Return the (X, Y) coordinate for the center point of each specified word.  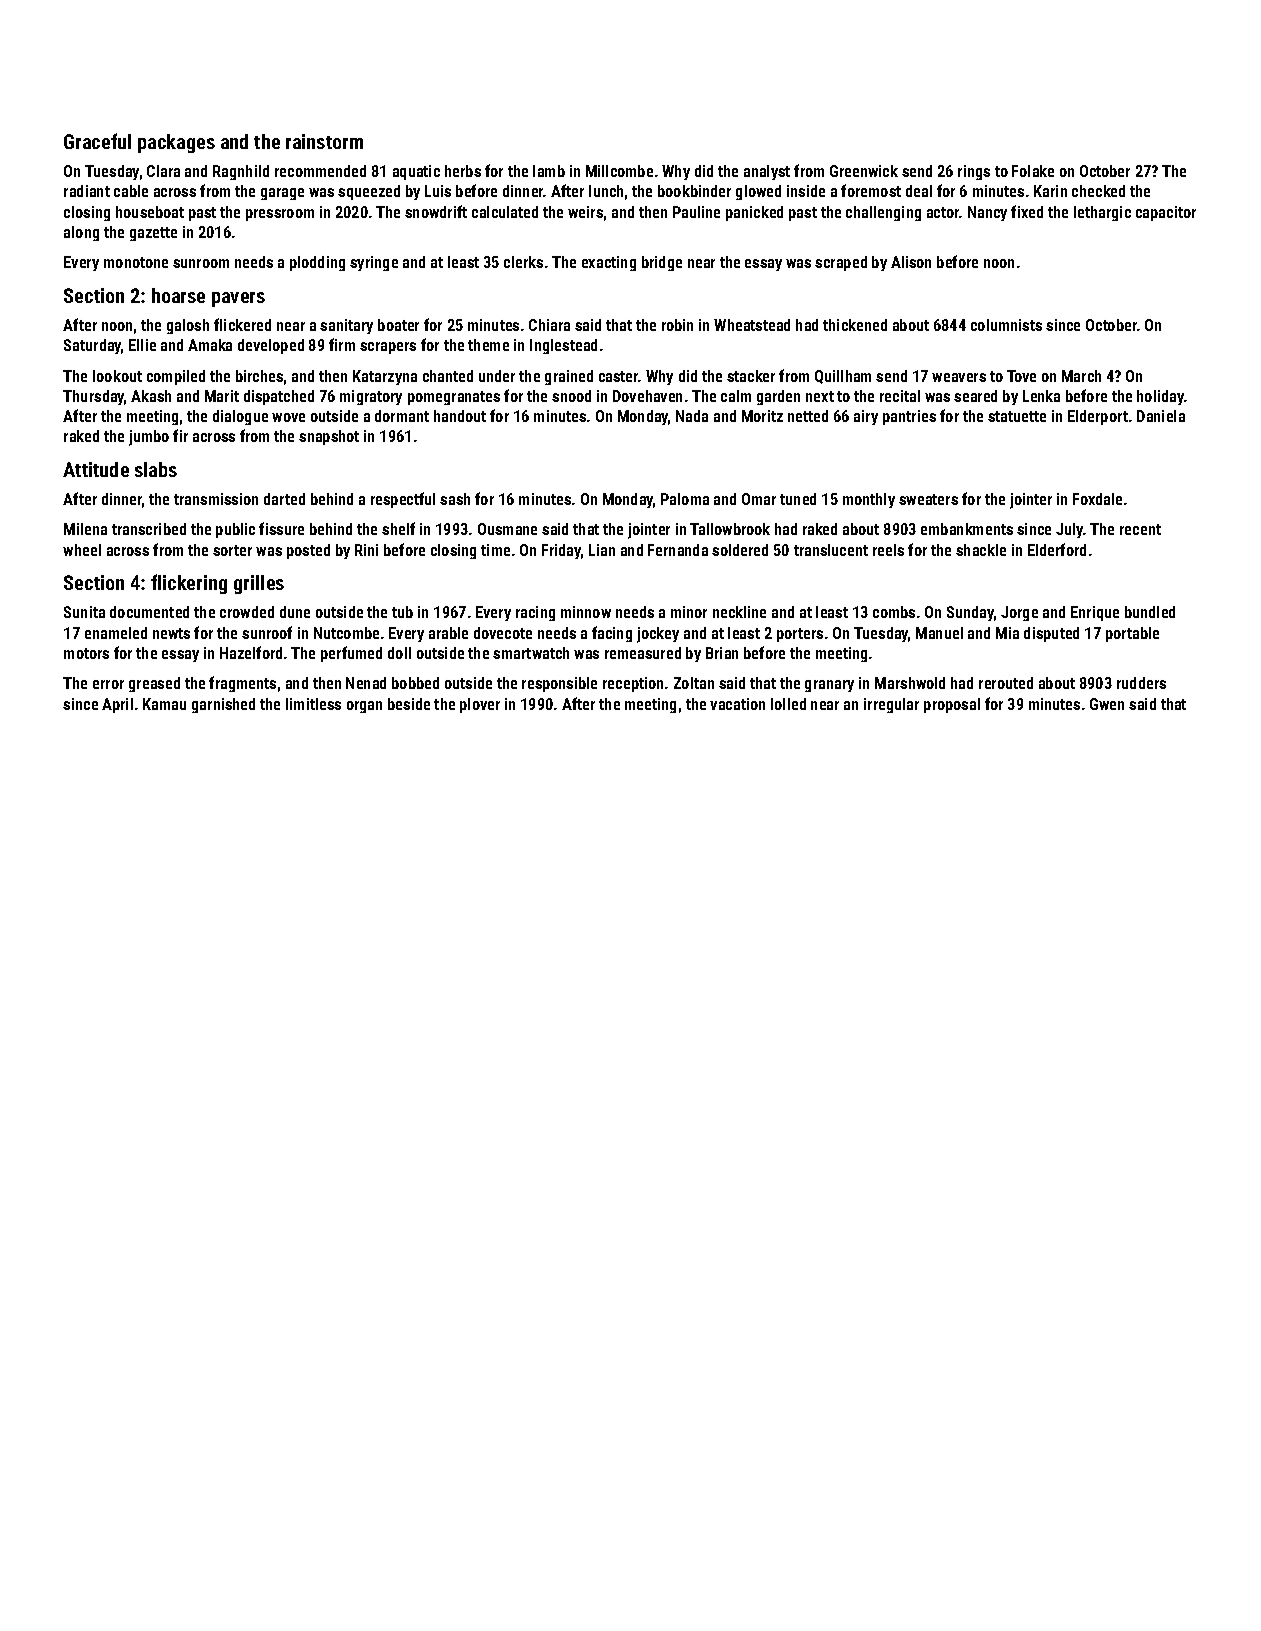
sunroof (267, 632)
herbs (463, 171)
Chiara (549, 325)
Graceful (97, 141)
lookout (117, 376)
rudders (1141, 683)
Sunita (84, 612)
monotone (136, 262)
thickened (855, 325)
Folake (1033, 171)
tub (402, 612)
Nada (692, 416)
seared (975, 396)
